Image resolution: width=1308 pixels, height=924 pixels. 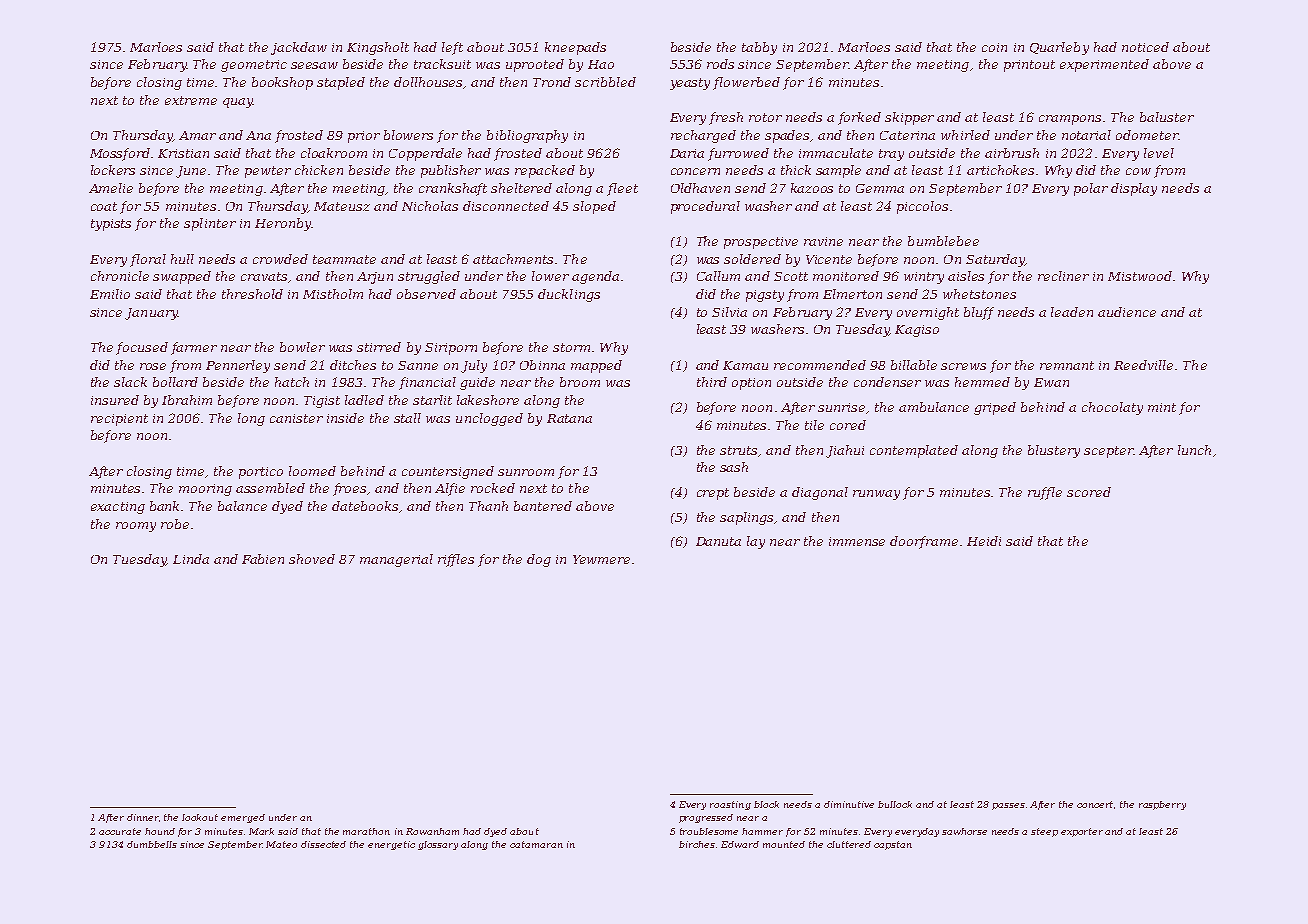 I want to click on shoved, so click(x=312, y=559).
